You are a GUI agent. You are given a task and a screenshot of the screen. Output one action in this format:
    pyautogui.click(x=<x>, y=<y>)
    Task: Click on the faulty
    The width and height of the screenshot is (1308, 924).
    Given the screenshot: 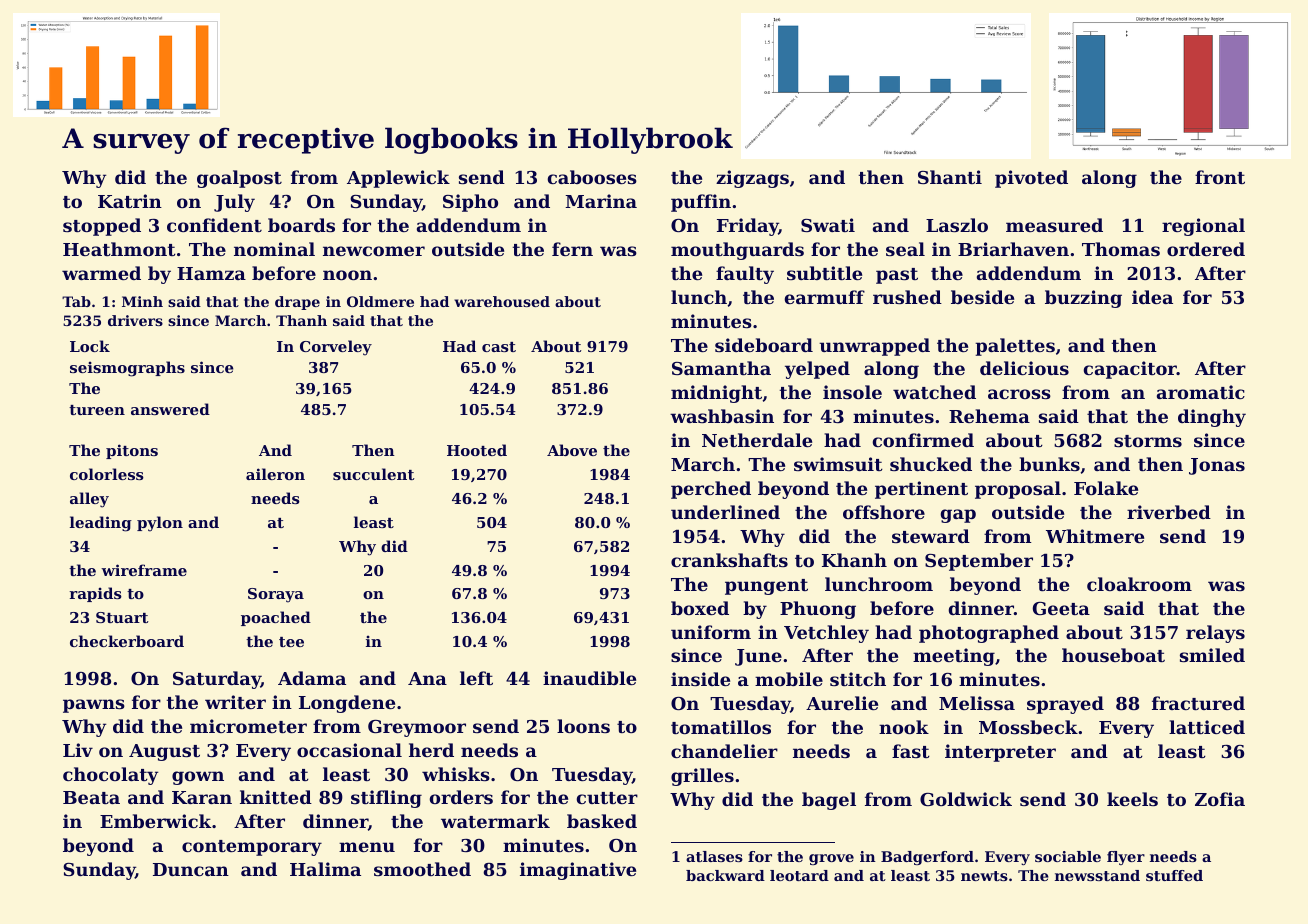 What is the action you would take?
    pyautogui.click(x=745, y=275)
